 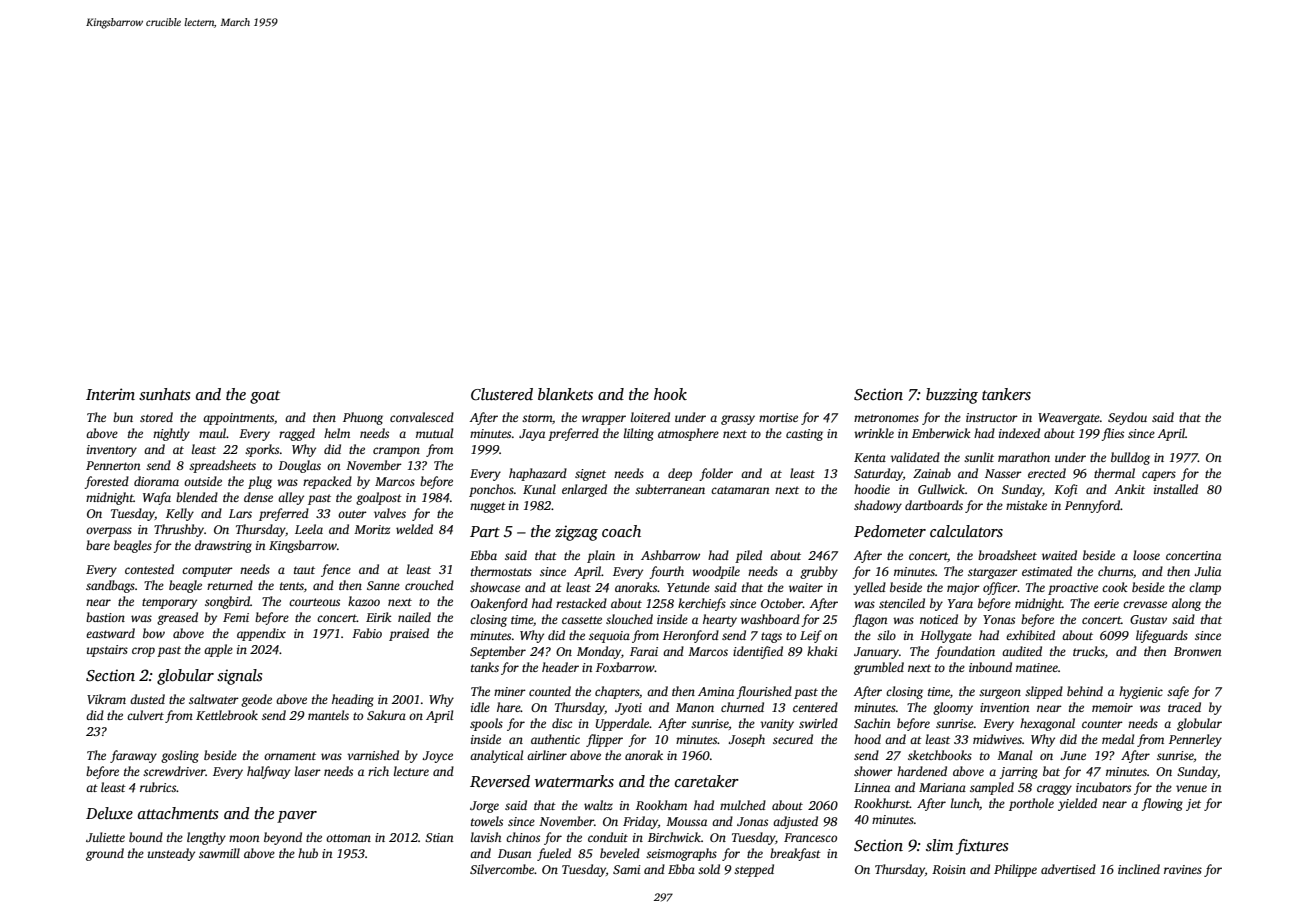 I want to click on Clustered, so click(x=502, y=394).
